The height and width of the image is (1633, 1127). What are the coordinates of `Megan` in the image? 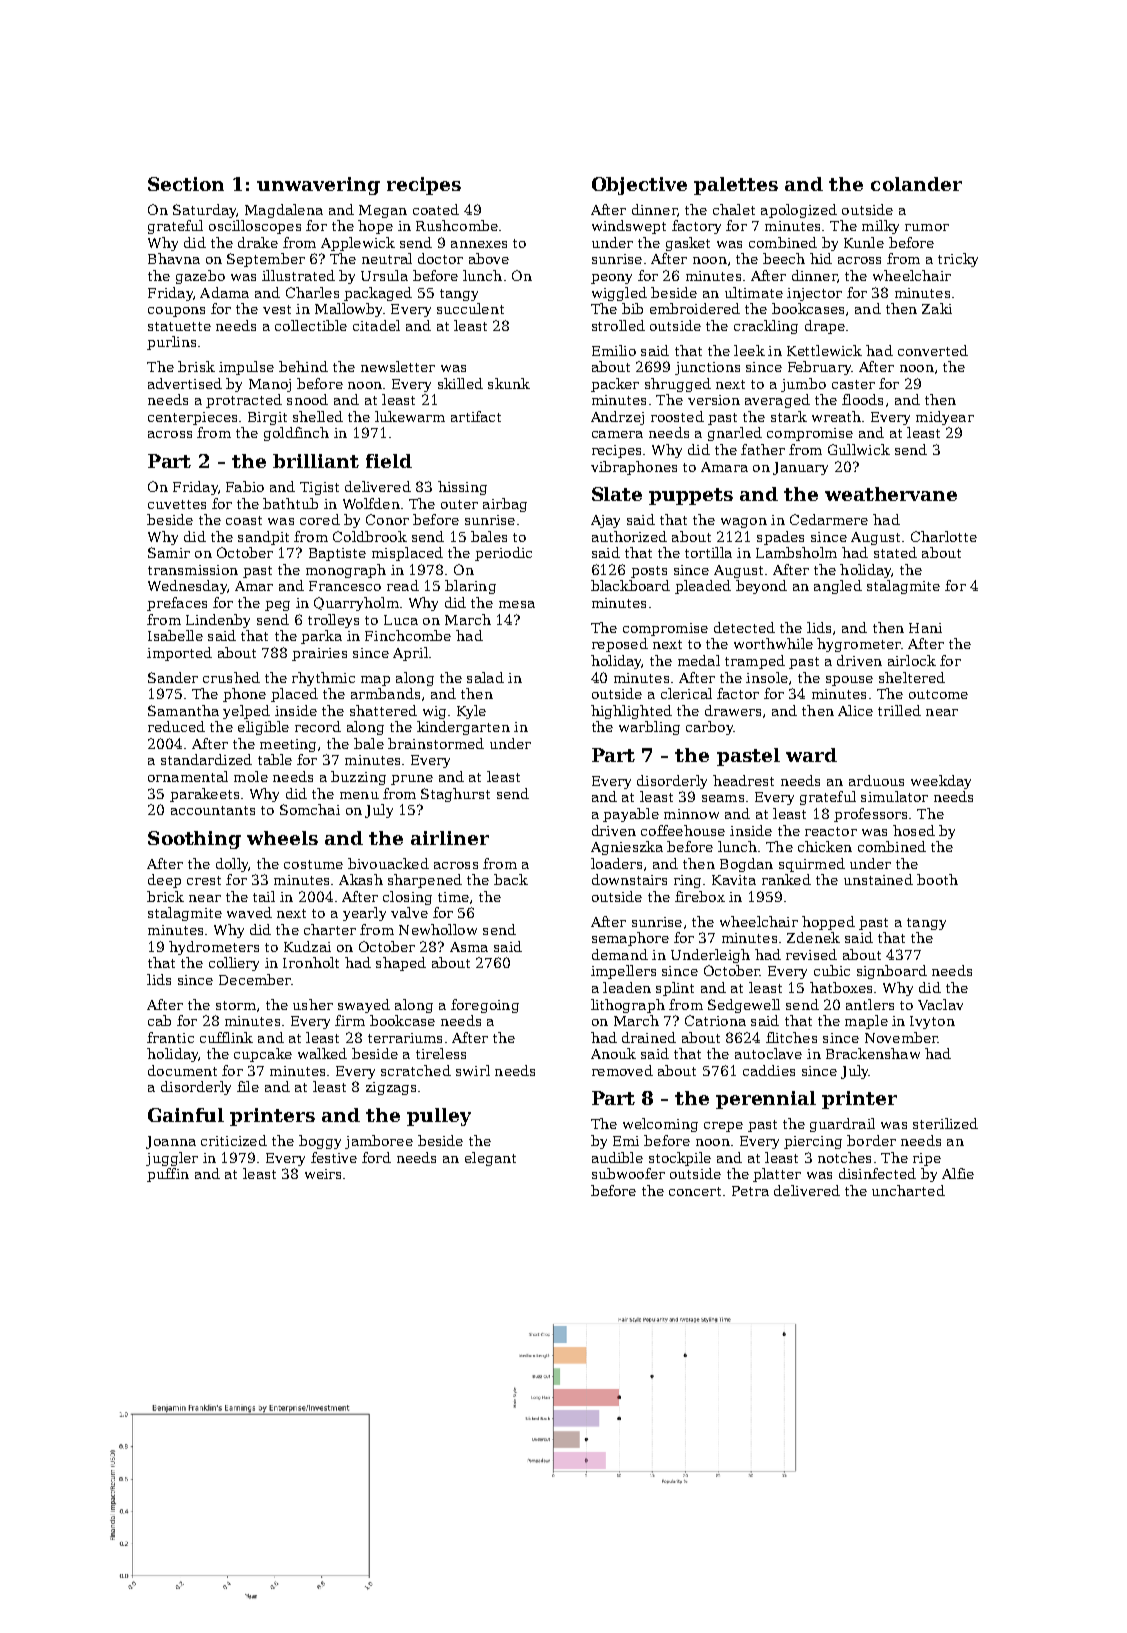 It's located at (383, 211).
